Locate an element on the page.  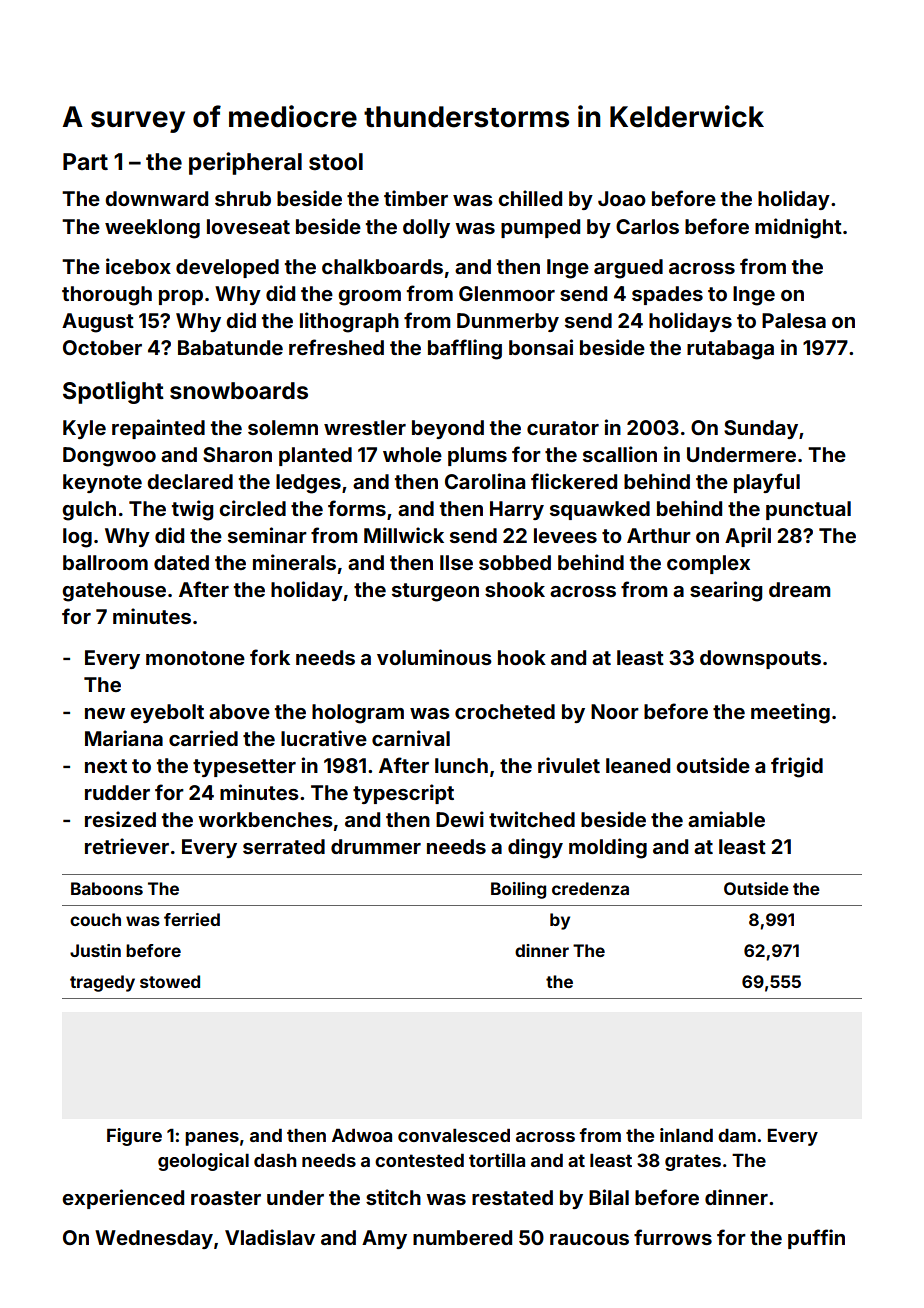
complex is located at coordinates (708, 564).
